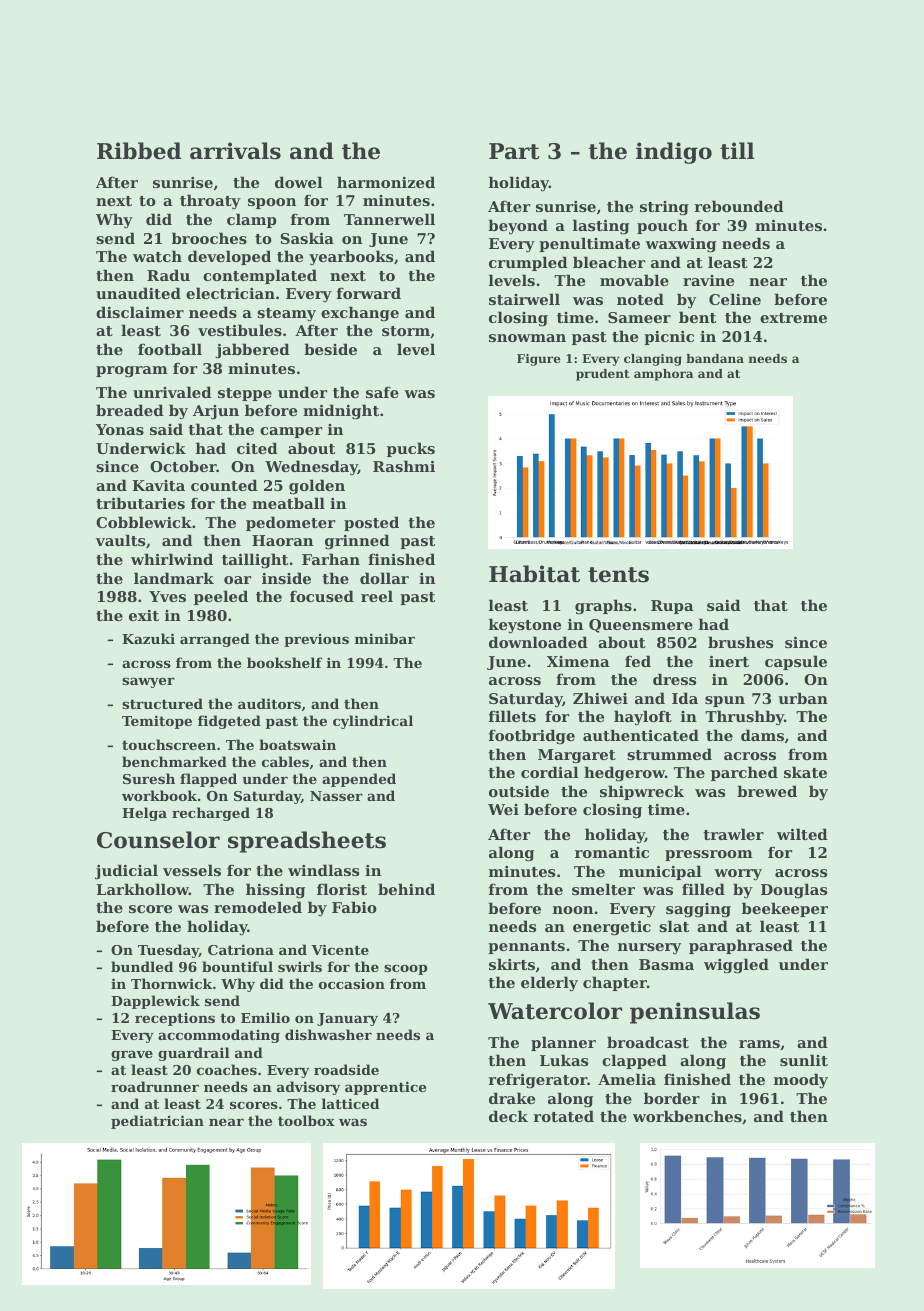  Describe the element at coordinates (307, 842) in the document. I see `spreadsheets` at that location.
